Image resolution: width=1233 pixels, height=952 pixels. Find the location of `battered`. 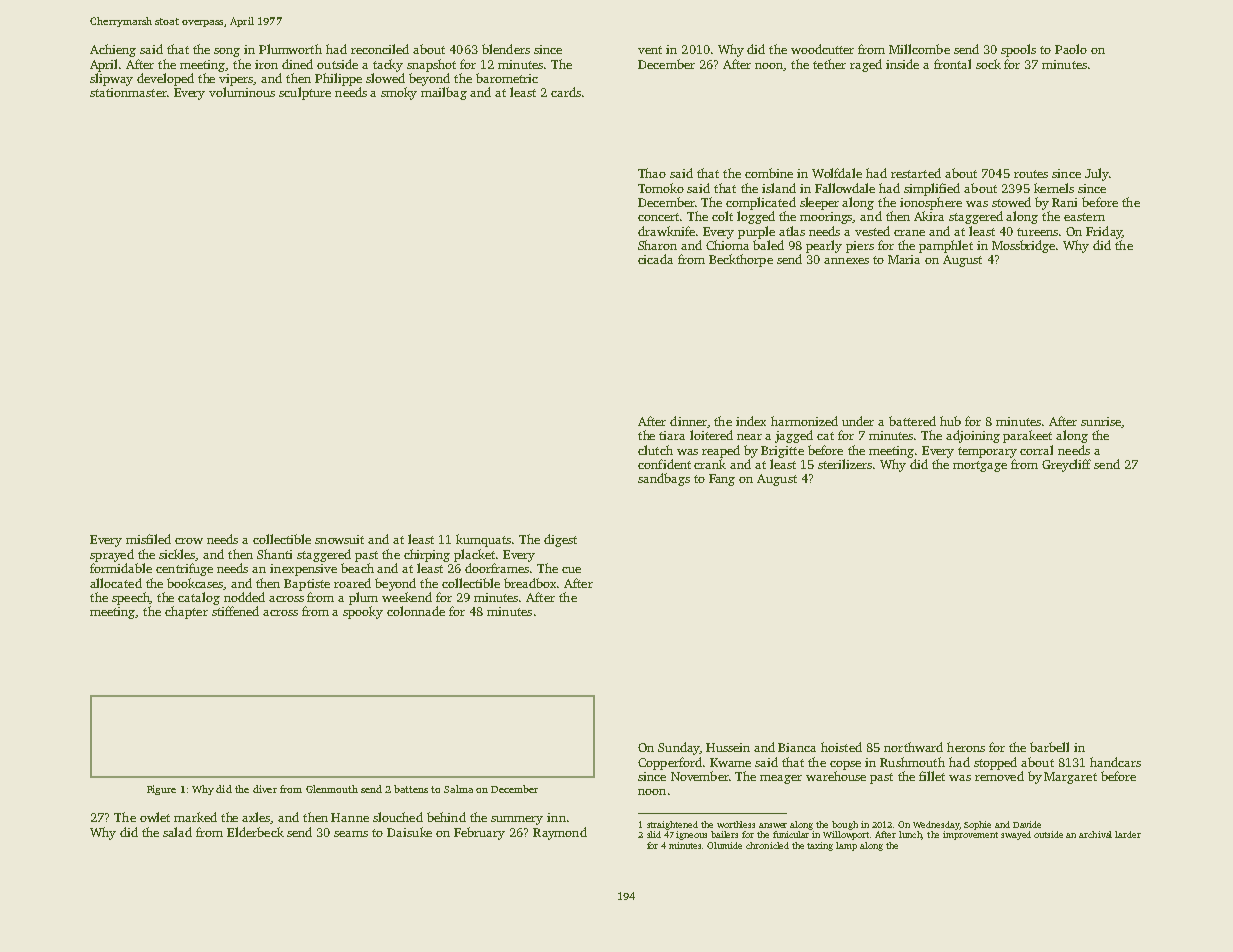

battered is located at coordinates (912, 421).
